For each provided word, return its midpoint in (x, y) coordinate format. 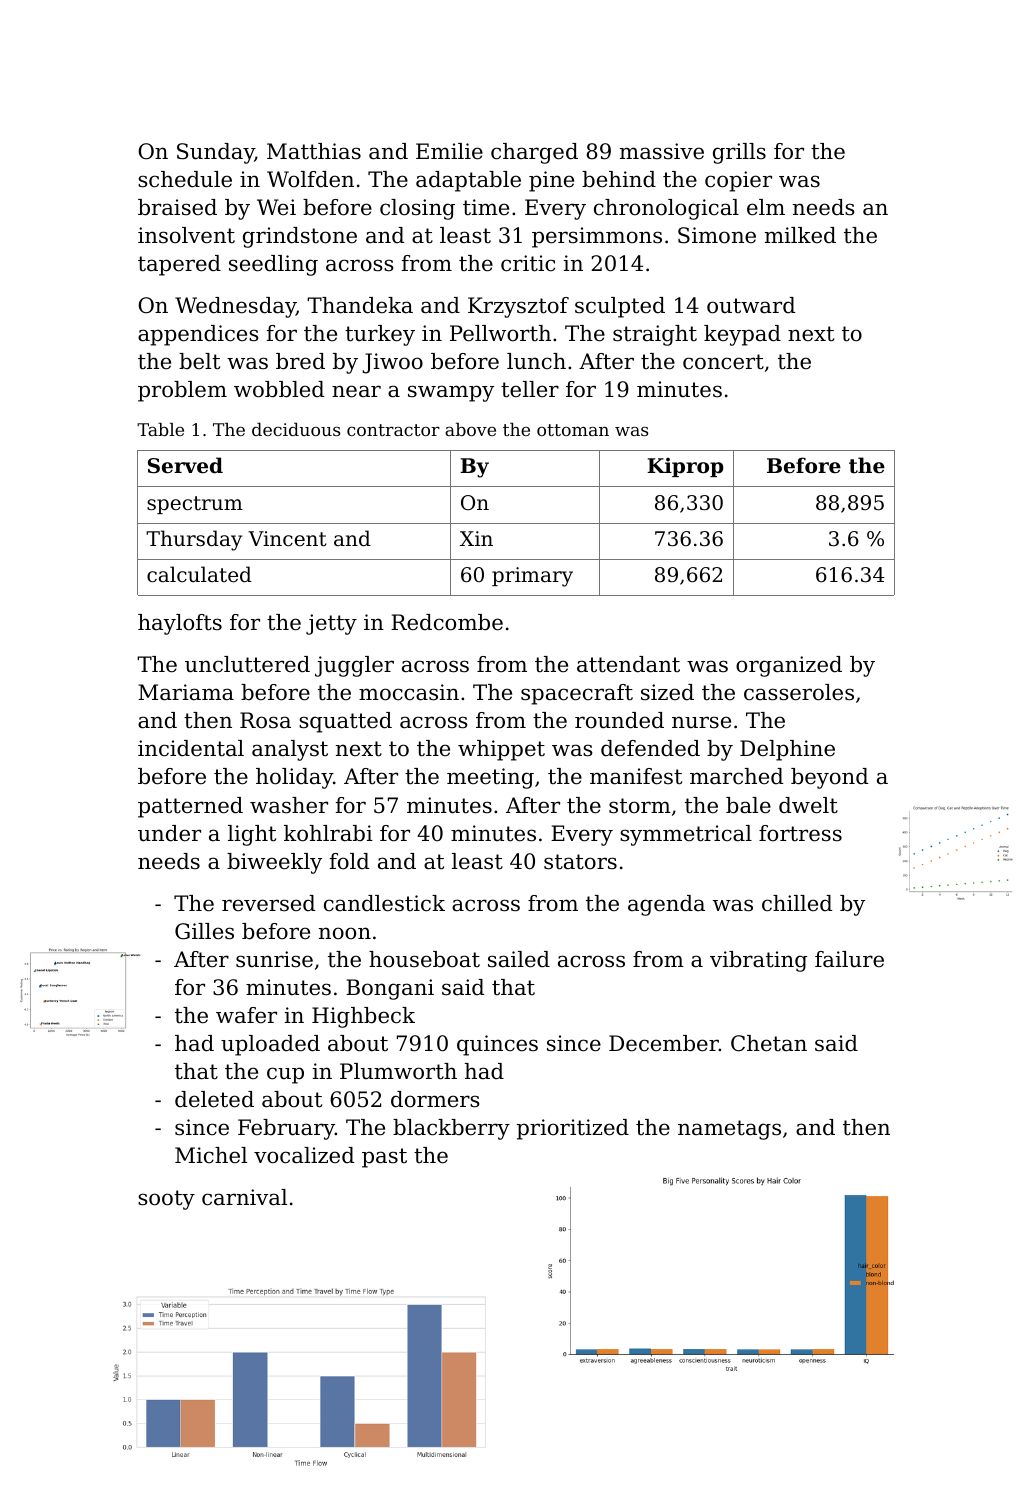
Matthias (314, 151)
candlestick (384, 903)
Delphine (787, 750)
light (252, 835)
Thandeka (360, 305)
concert (723, 362)
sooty (166, 1200)
